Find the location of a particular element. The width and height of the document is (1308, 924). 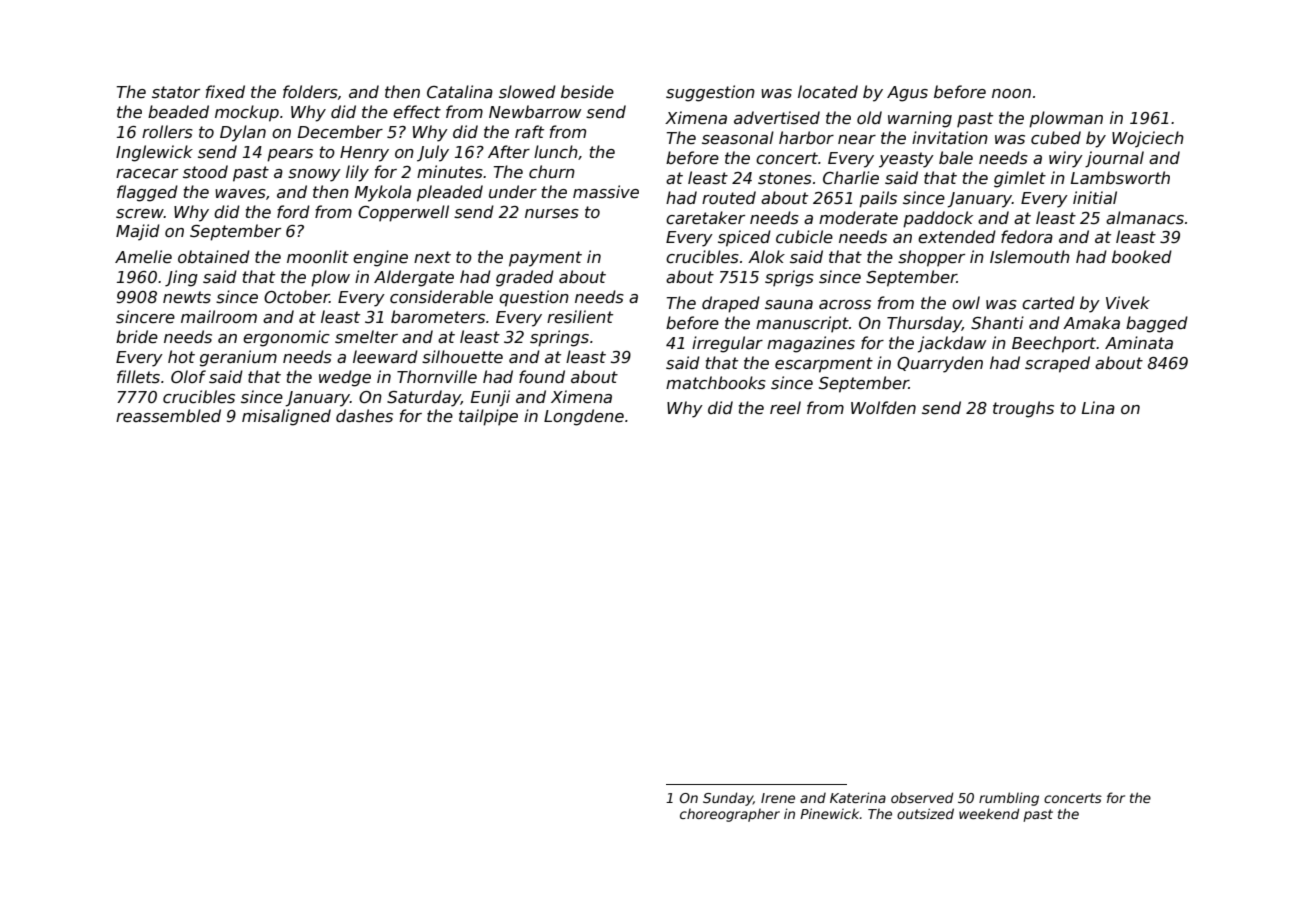

observed is located at coordinates (922, 797).
